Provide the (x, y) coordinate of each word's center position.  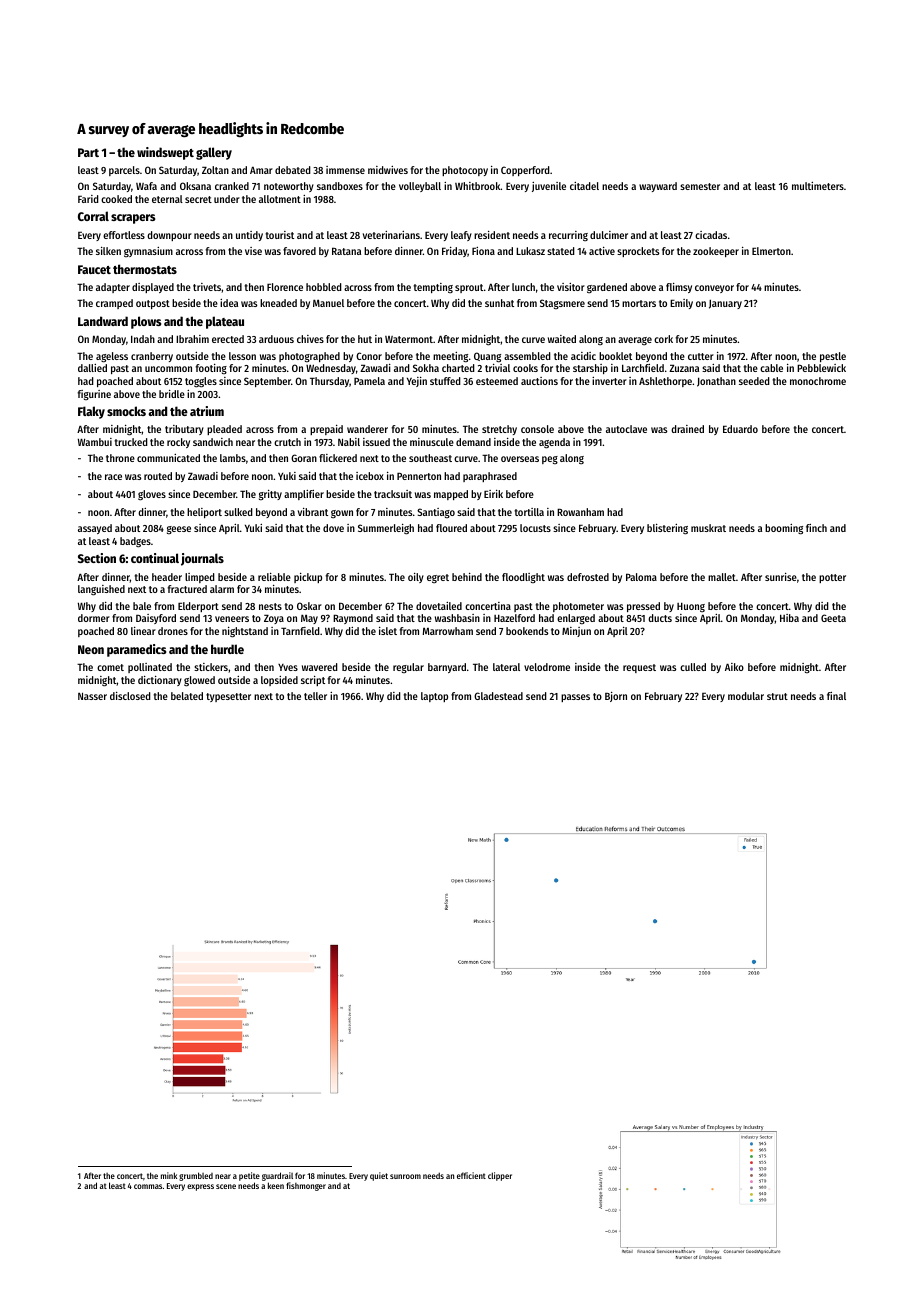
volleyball (420, 187)
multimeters (818, 186)
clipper (500, 1176)
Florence (285, 287)
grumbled (196, 1176)
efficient (471, 1175)
